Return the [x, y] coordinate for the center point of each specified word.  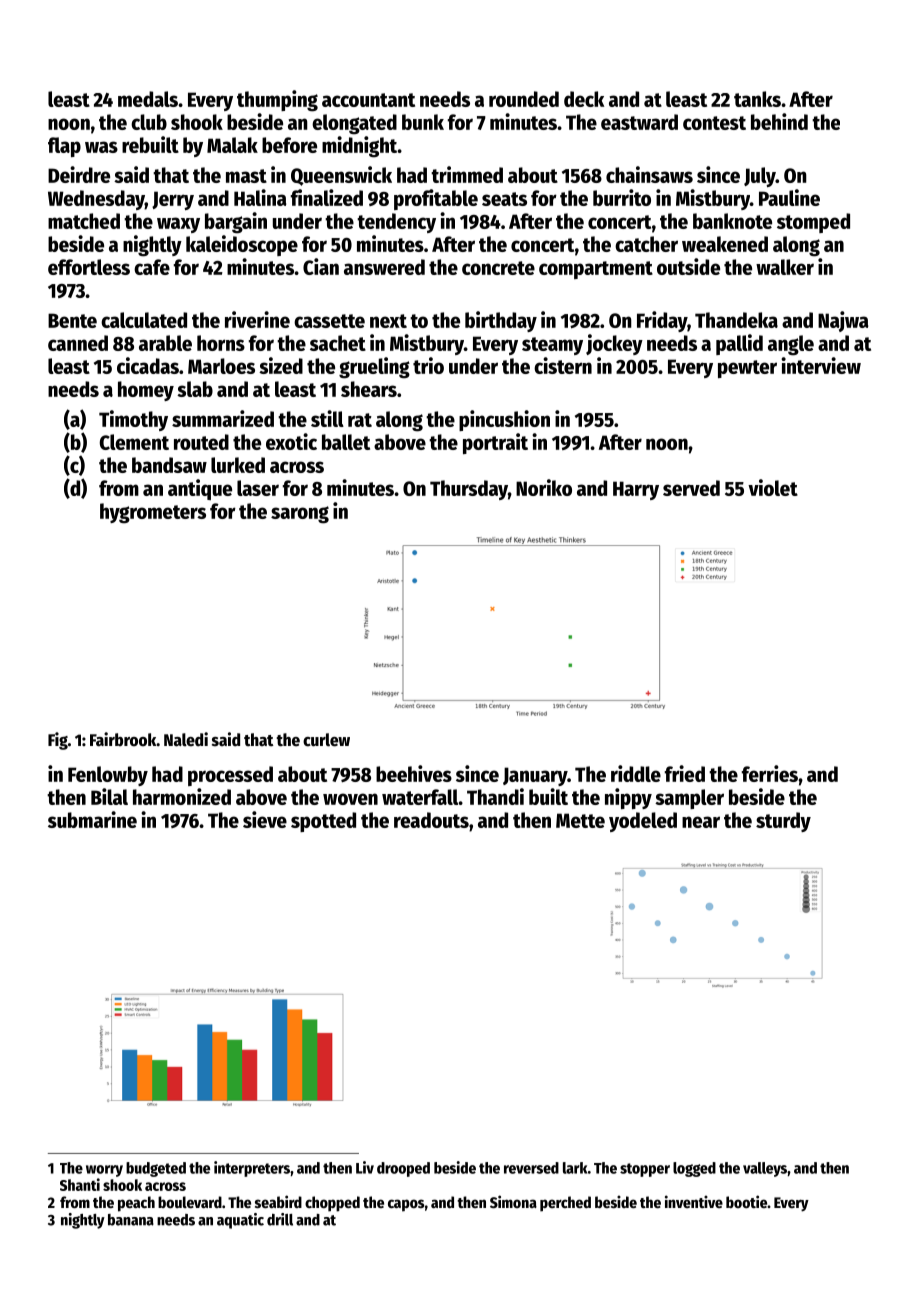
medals [148, 99]
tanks [757, 99]
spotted [323, 822]
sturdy [783, 822]
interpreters [252, 1169]
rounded [524, 99]
